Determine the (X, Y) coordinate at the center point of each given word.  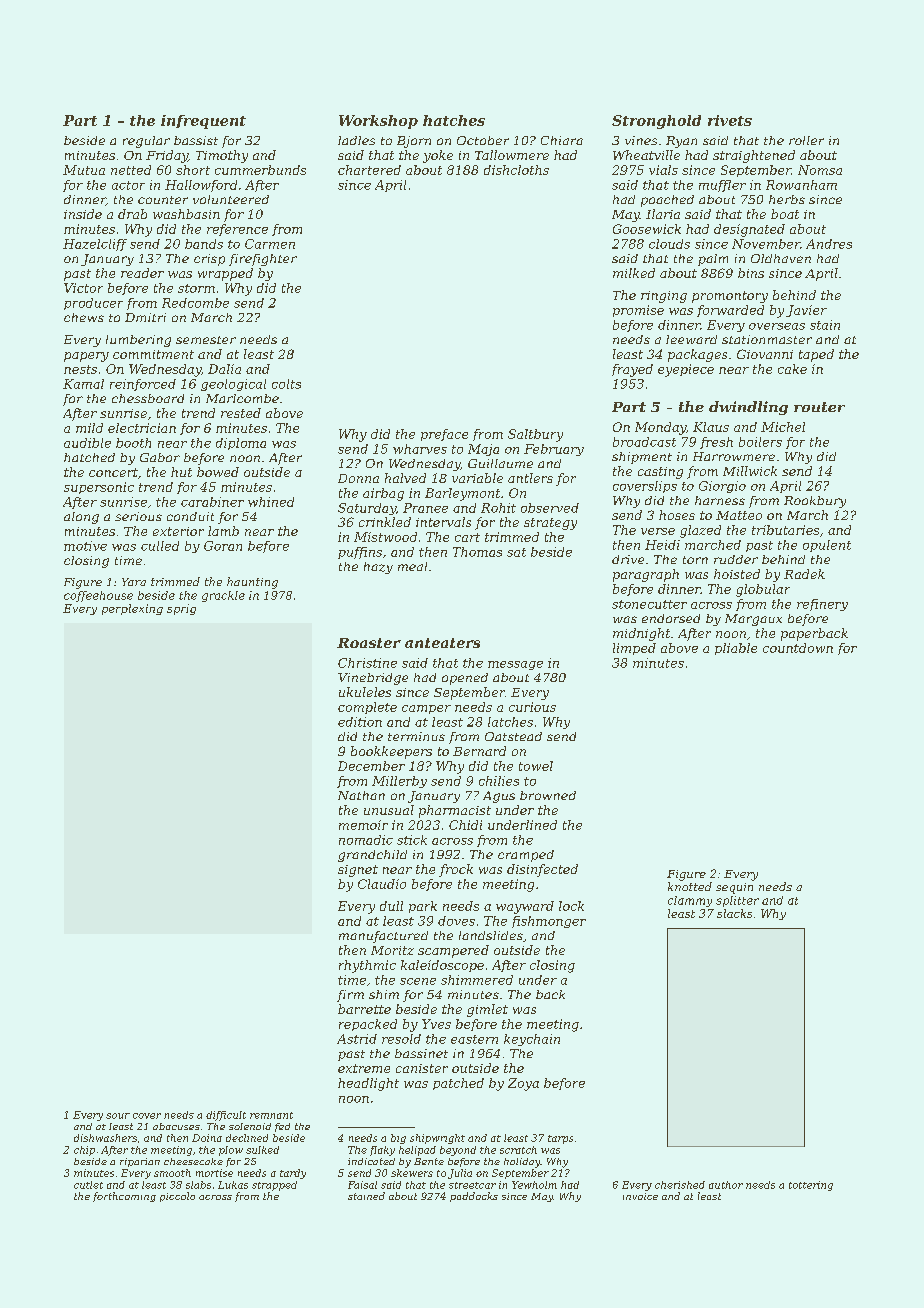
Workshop (378, 122)
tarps (560, 1139)
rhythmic (367, 966)
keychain (532, 1040)
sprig (181, 609)
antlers (530, 478)
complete (367, 708)
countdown (798, 648)
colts (286, 384)
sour (118, 1116)
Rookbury (815, 502)
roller (806, 140)
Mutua (84, 170)
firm (350, 996)
